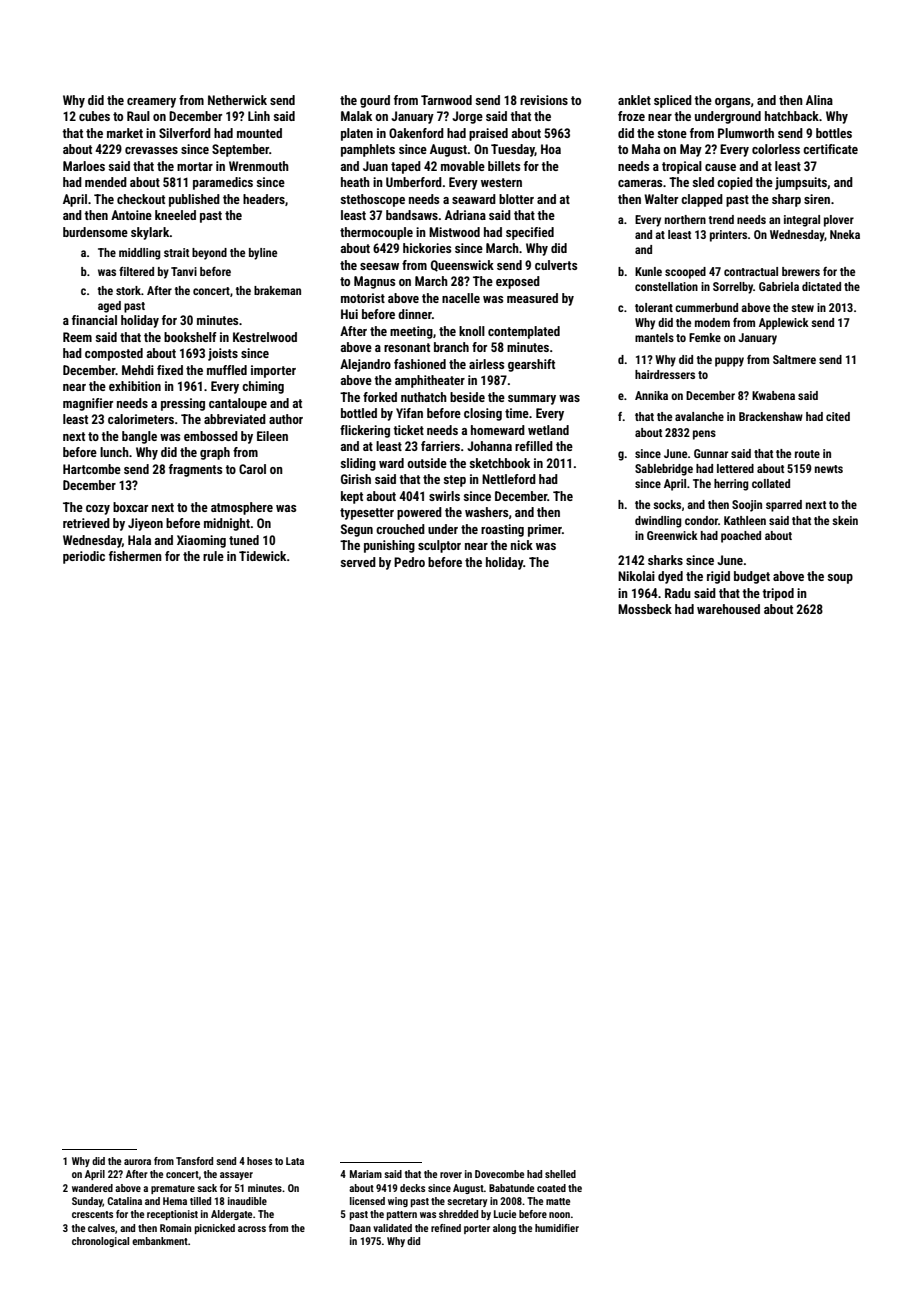  What do you see at coordinates (137, 1162) in the page?
I see `aurora` at bounding box center [137, 1162].
